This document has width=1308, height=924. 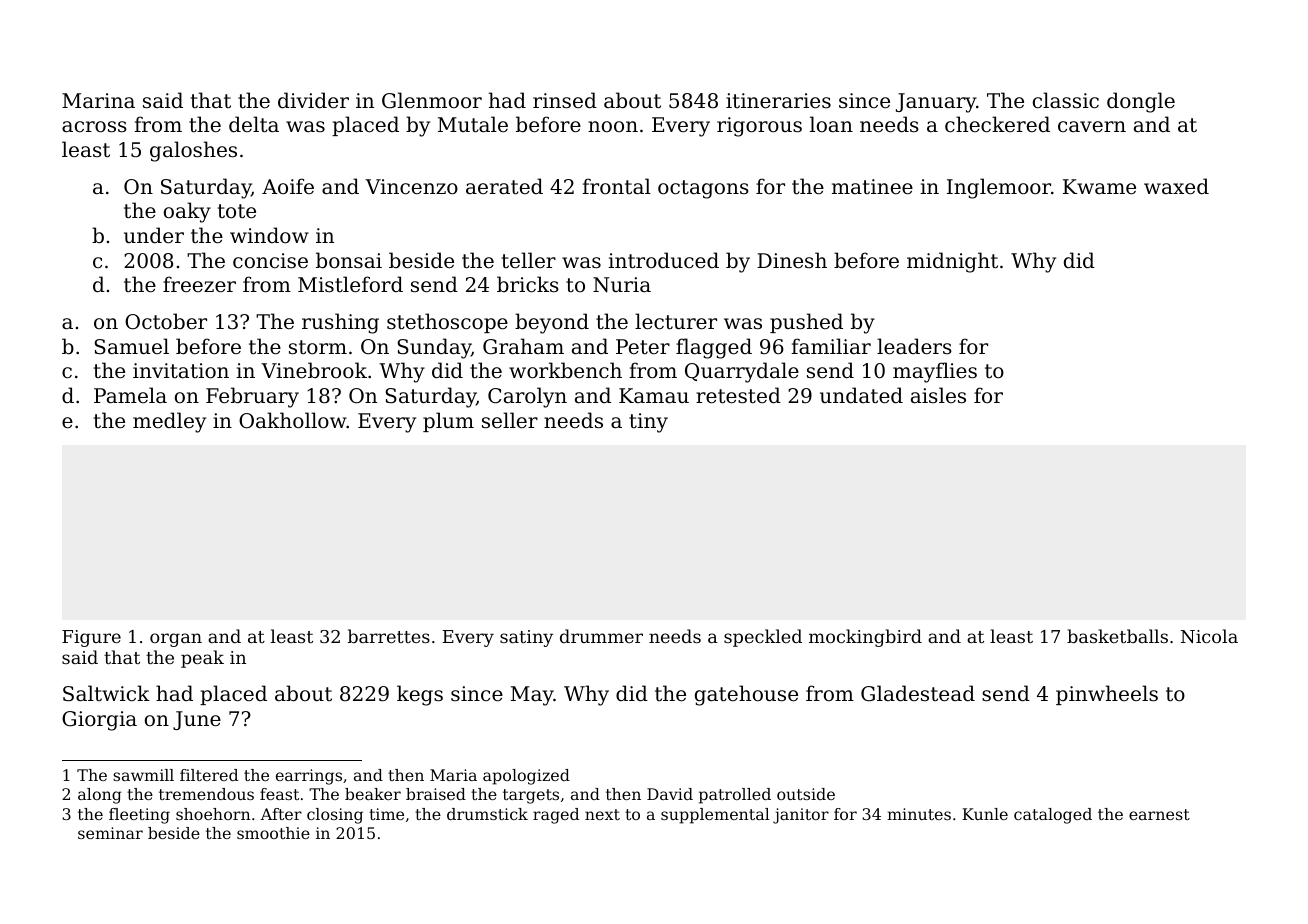 What do you see at coordinates (313, 100) in the document?
I see `divider` at bounding box center [313, 100].
